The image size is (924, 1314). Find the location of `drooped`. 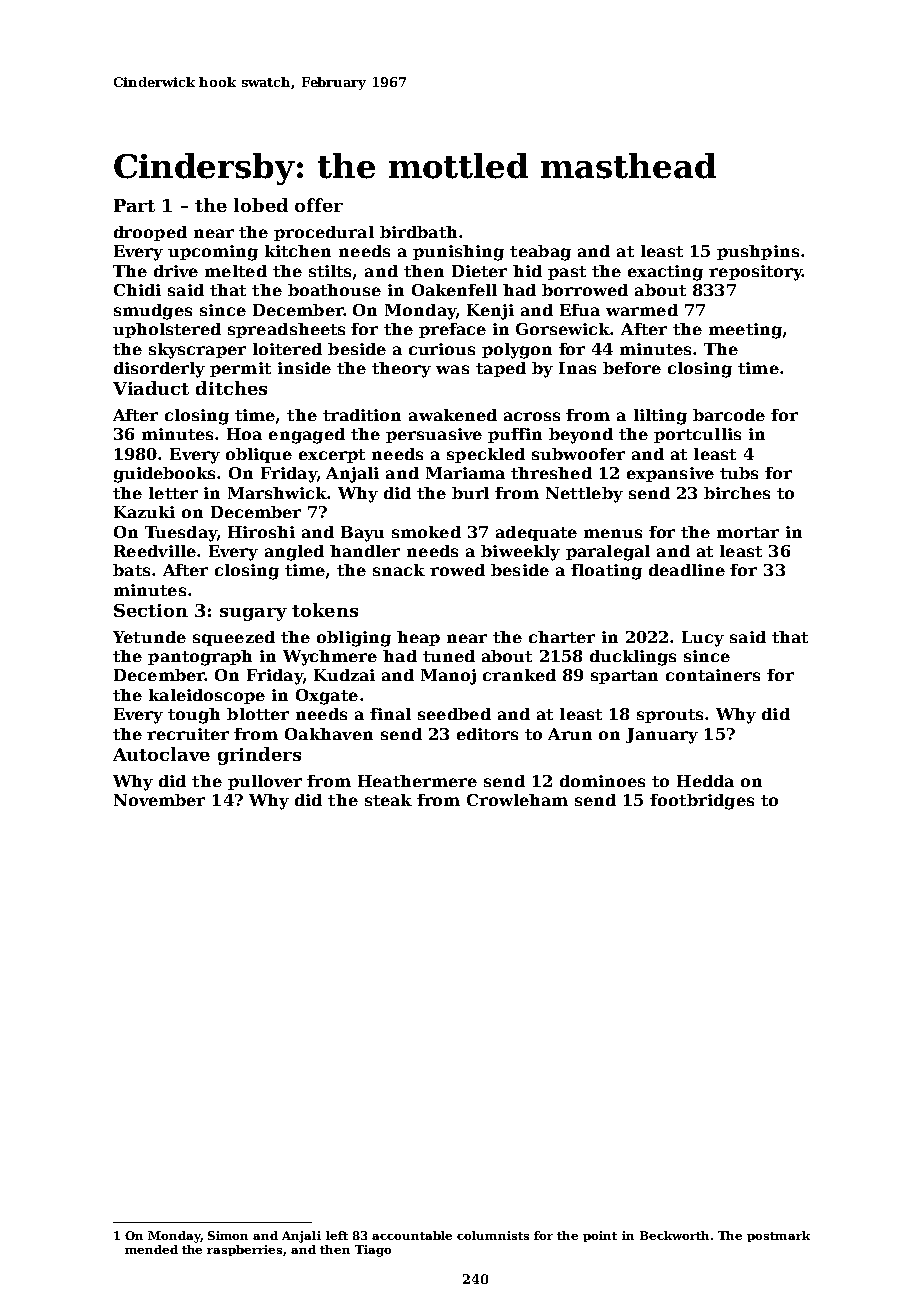

drooped is located at coordinates (150, 233).
